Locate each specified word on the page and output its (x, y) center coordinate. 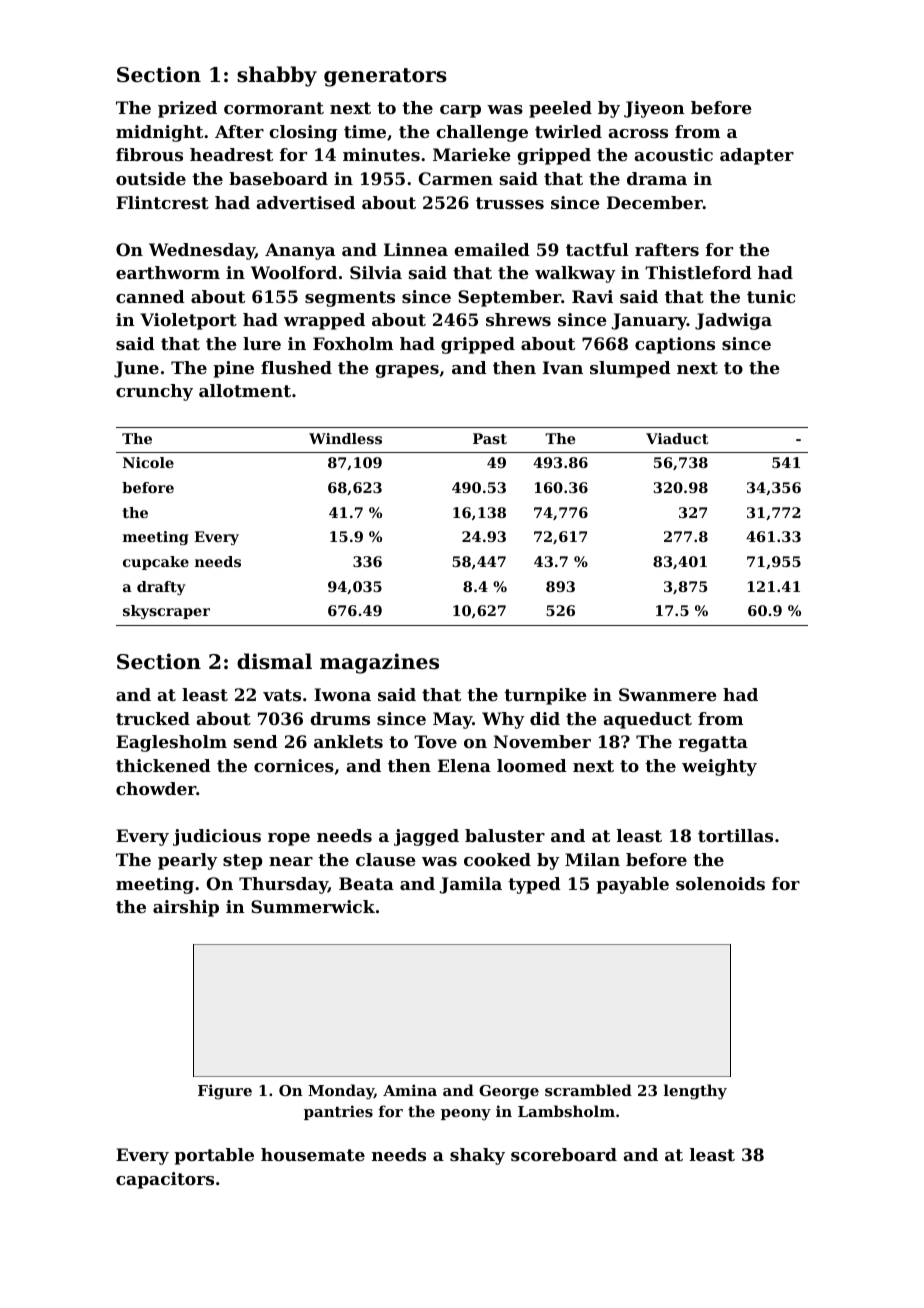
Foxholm (353, 343)
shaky (477, 1156)
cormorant (274, 108)
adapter (757, 156)
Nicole (148, 462)
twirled (568, 131)
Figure (225, 1092)
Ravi (592, 296)
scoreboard (564, 1154)
